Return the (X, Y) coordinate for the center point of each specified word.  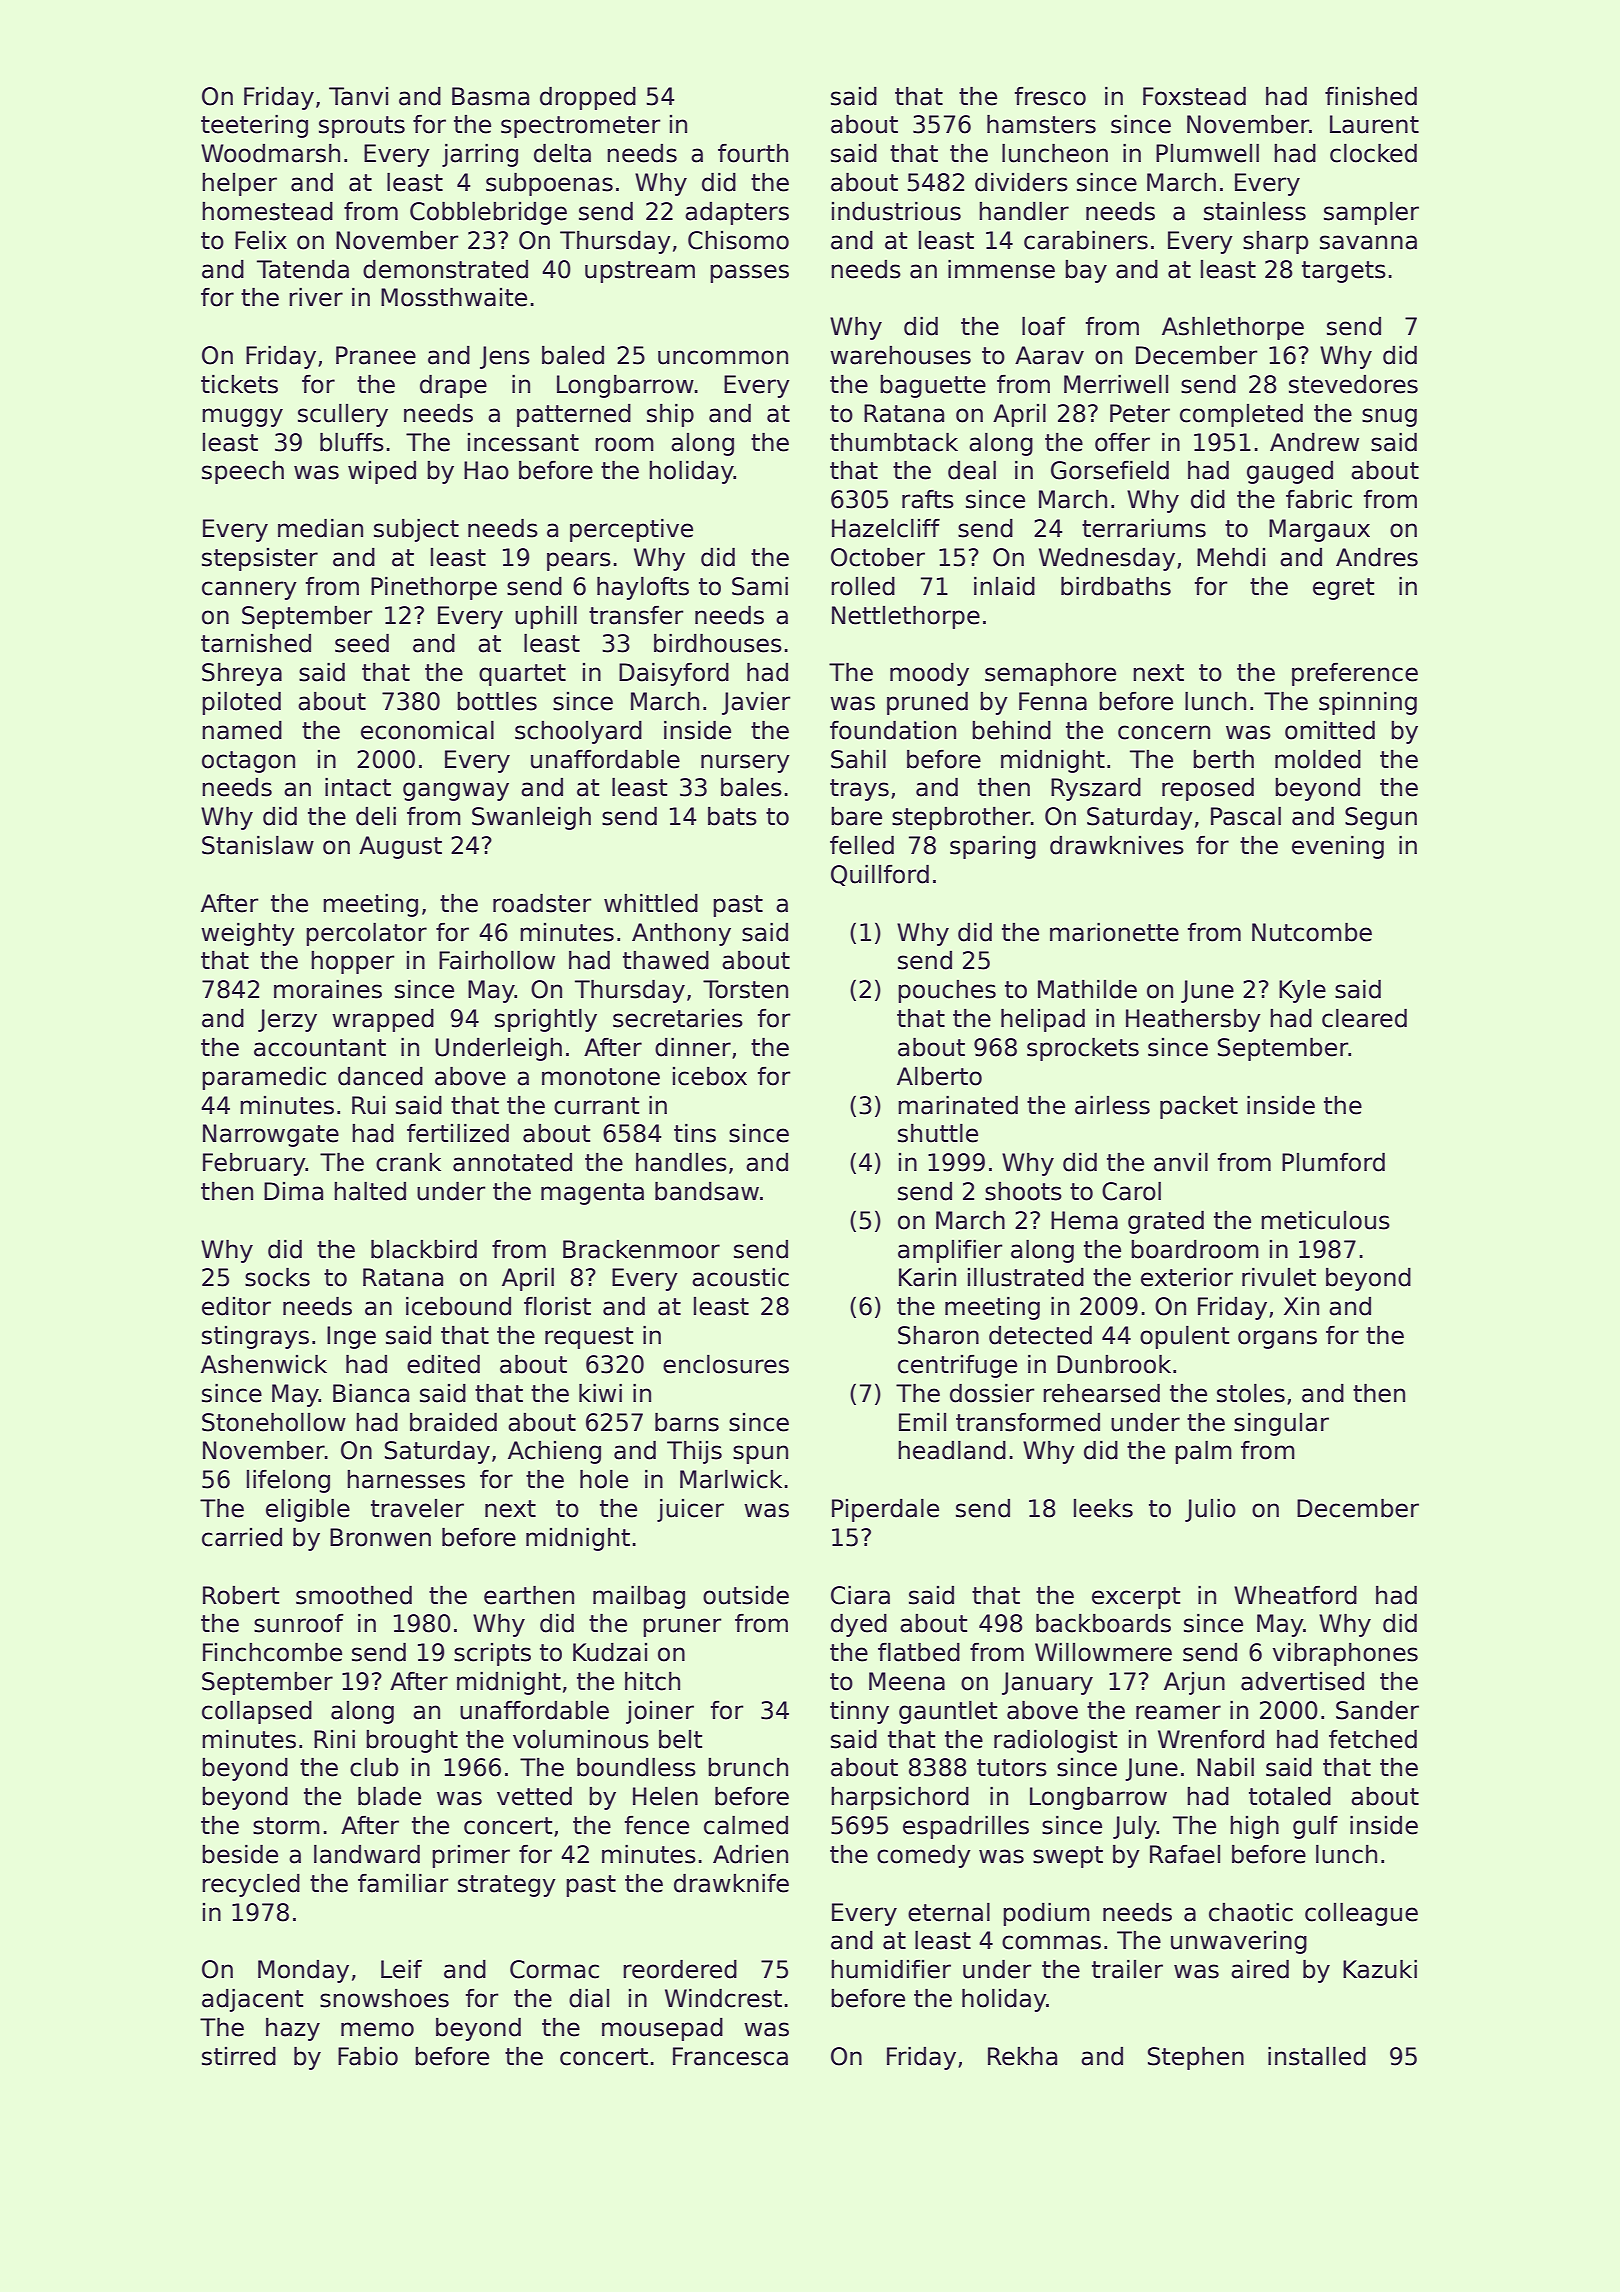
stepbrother (961, 818)
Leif (401, 1969)
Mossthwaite (454, 297)
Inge (351, 1337)
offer (1122, 442)
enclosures (726, 1364)
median (320, 528)
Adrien (750, 1854)
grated (1166, 1222)
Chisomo (738, 240)
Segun (1381, 818)
